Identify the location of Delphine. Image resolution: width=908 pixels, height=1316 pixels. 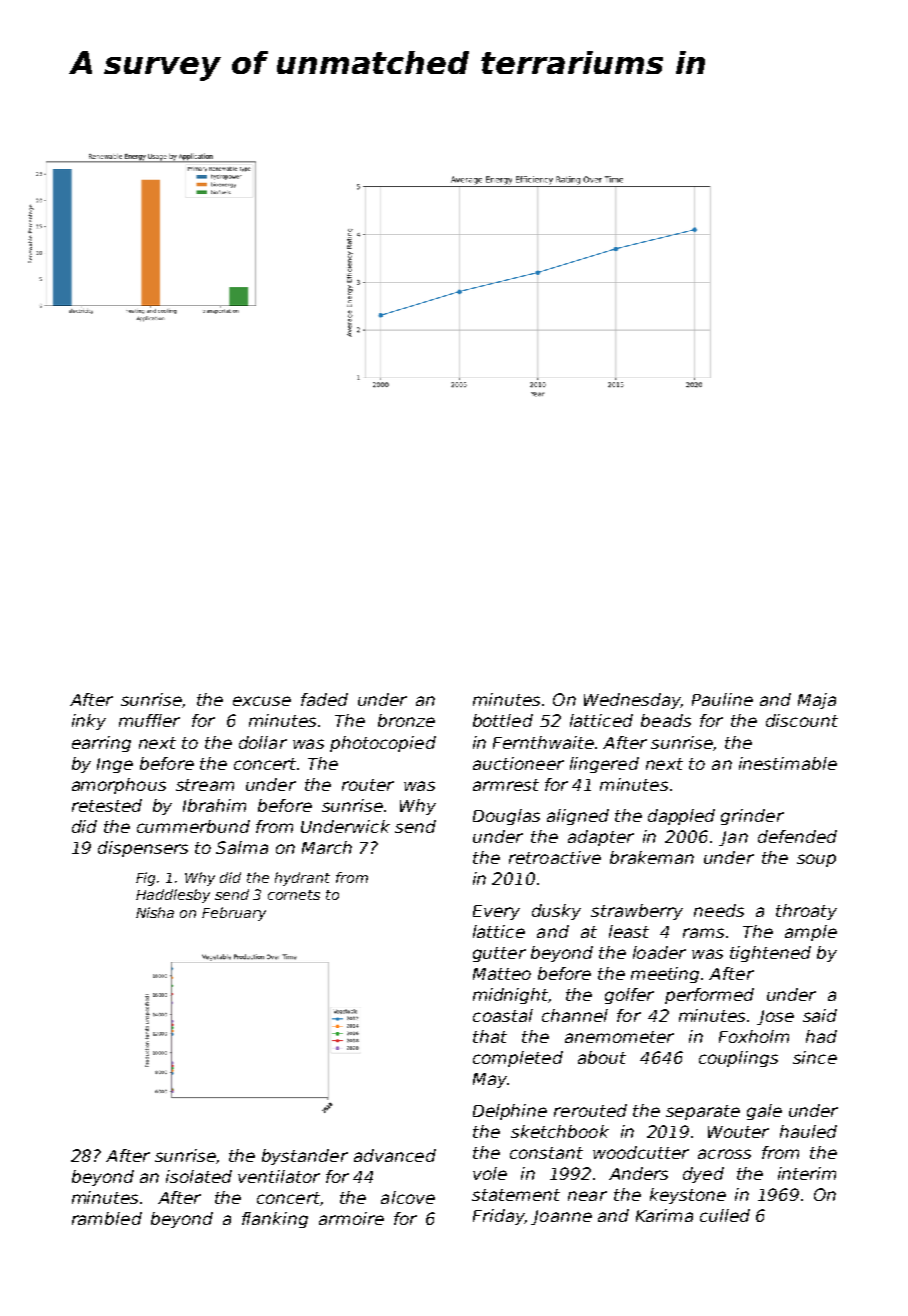
(510, 1112).
